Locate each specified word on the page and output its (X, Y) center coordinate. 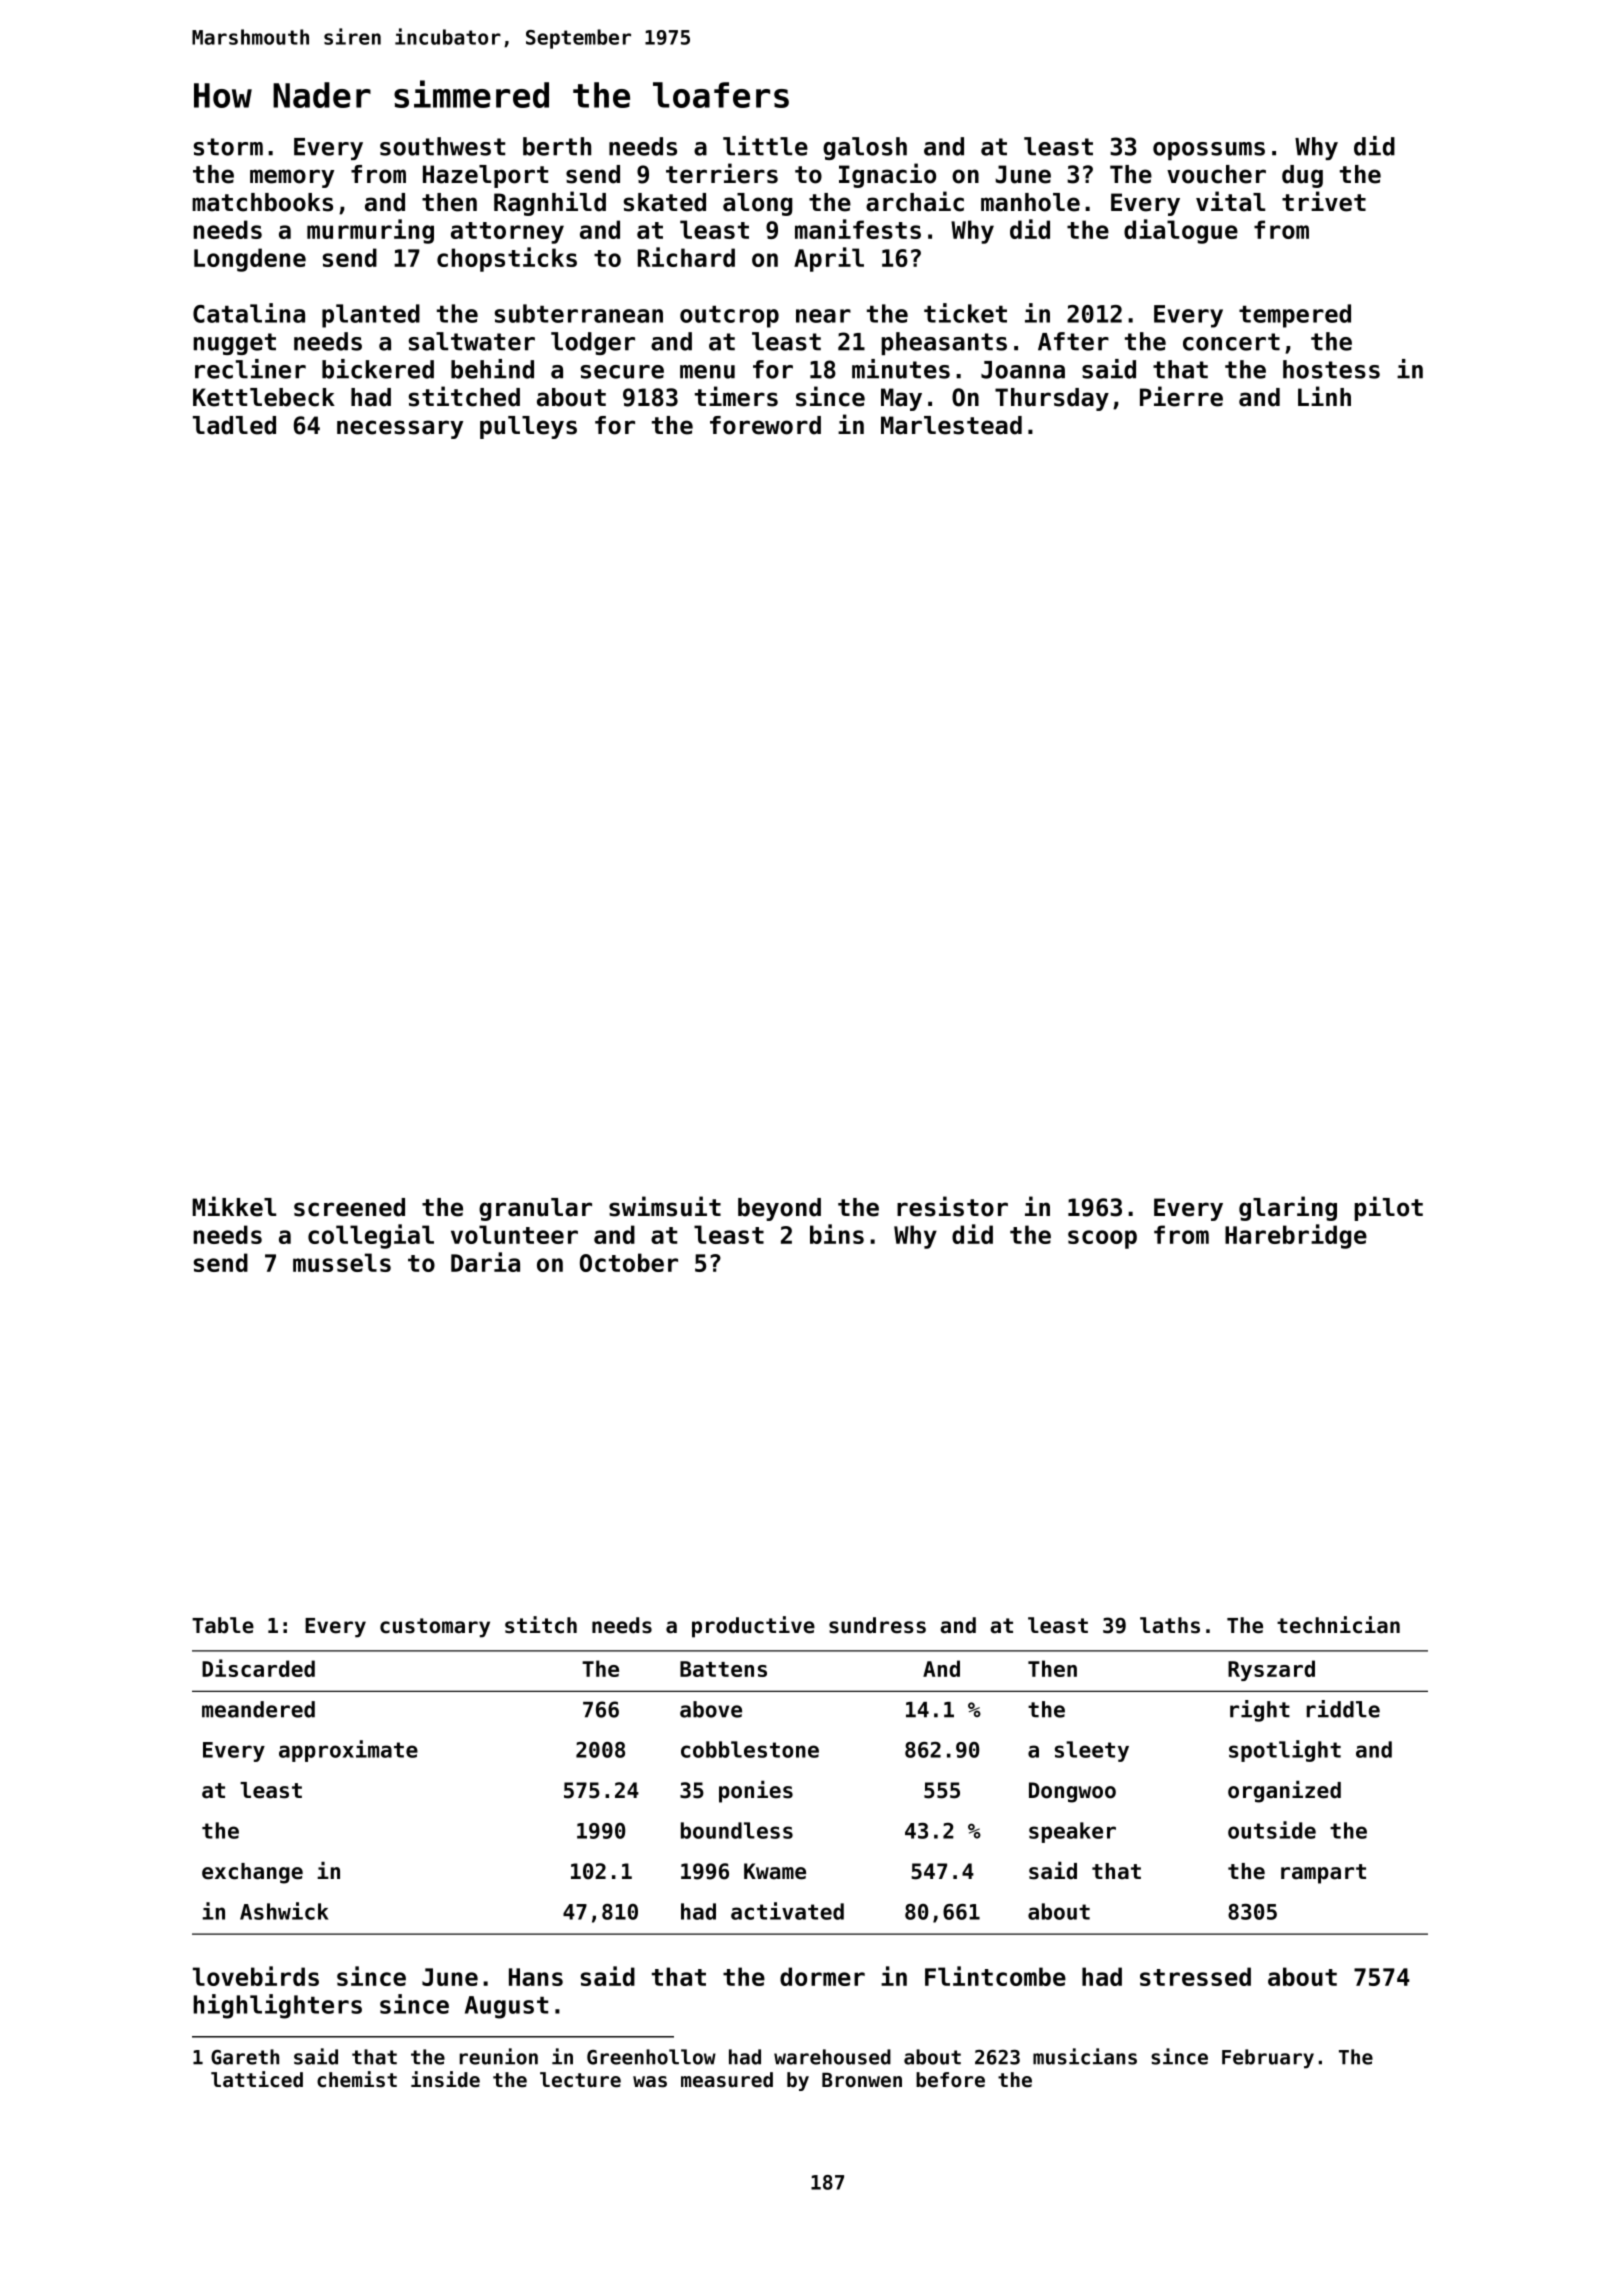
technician (1338, 1625)
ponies (756, 1792)
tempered (1295, 316)
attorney (507, 233)
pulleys (528, 427)
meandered (258, 1709)
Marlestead (951, 425)
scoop (1102, 1239)
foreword (765, 425)
